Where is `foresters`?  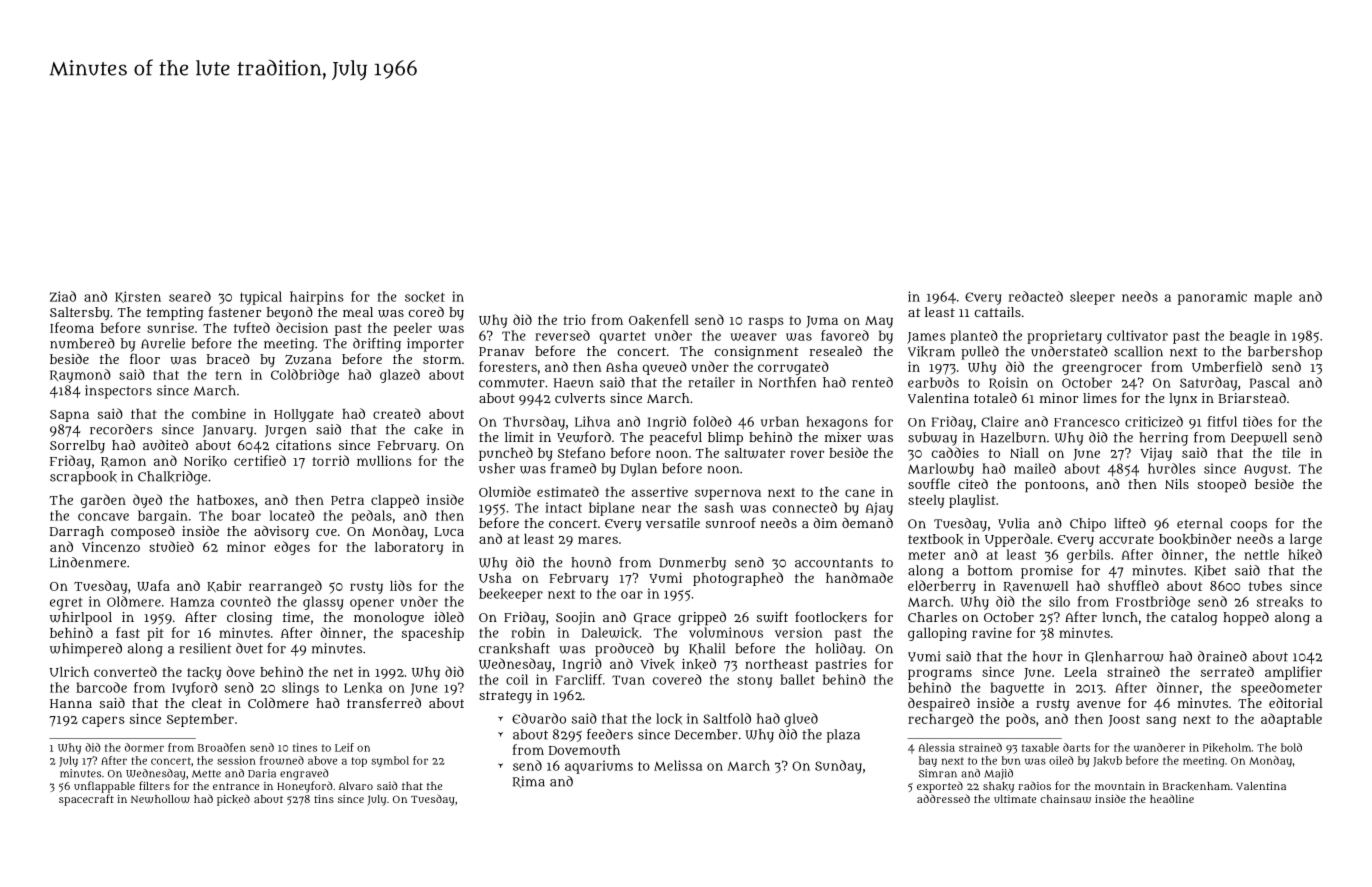 foresters is located at coordinates (508, 366).
